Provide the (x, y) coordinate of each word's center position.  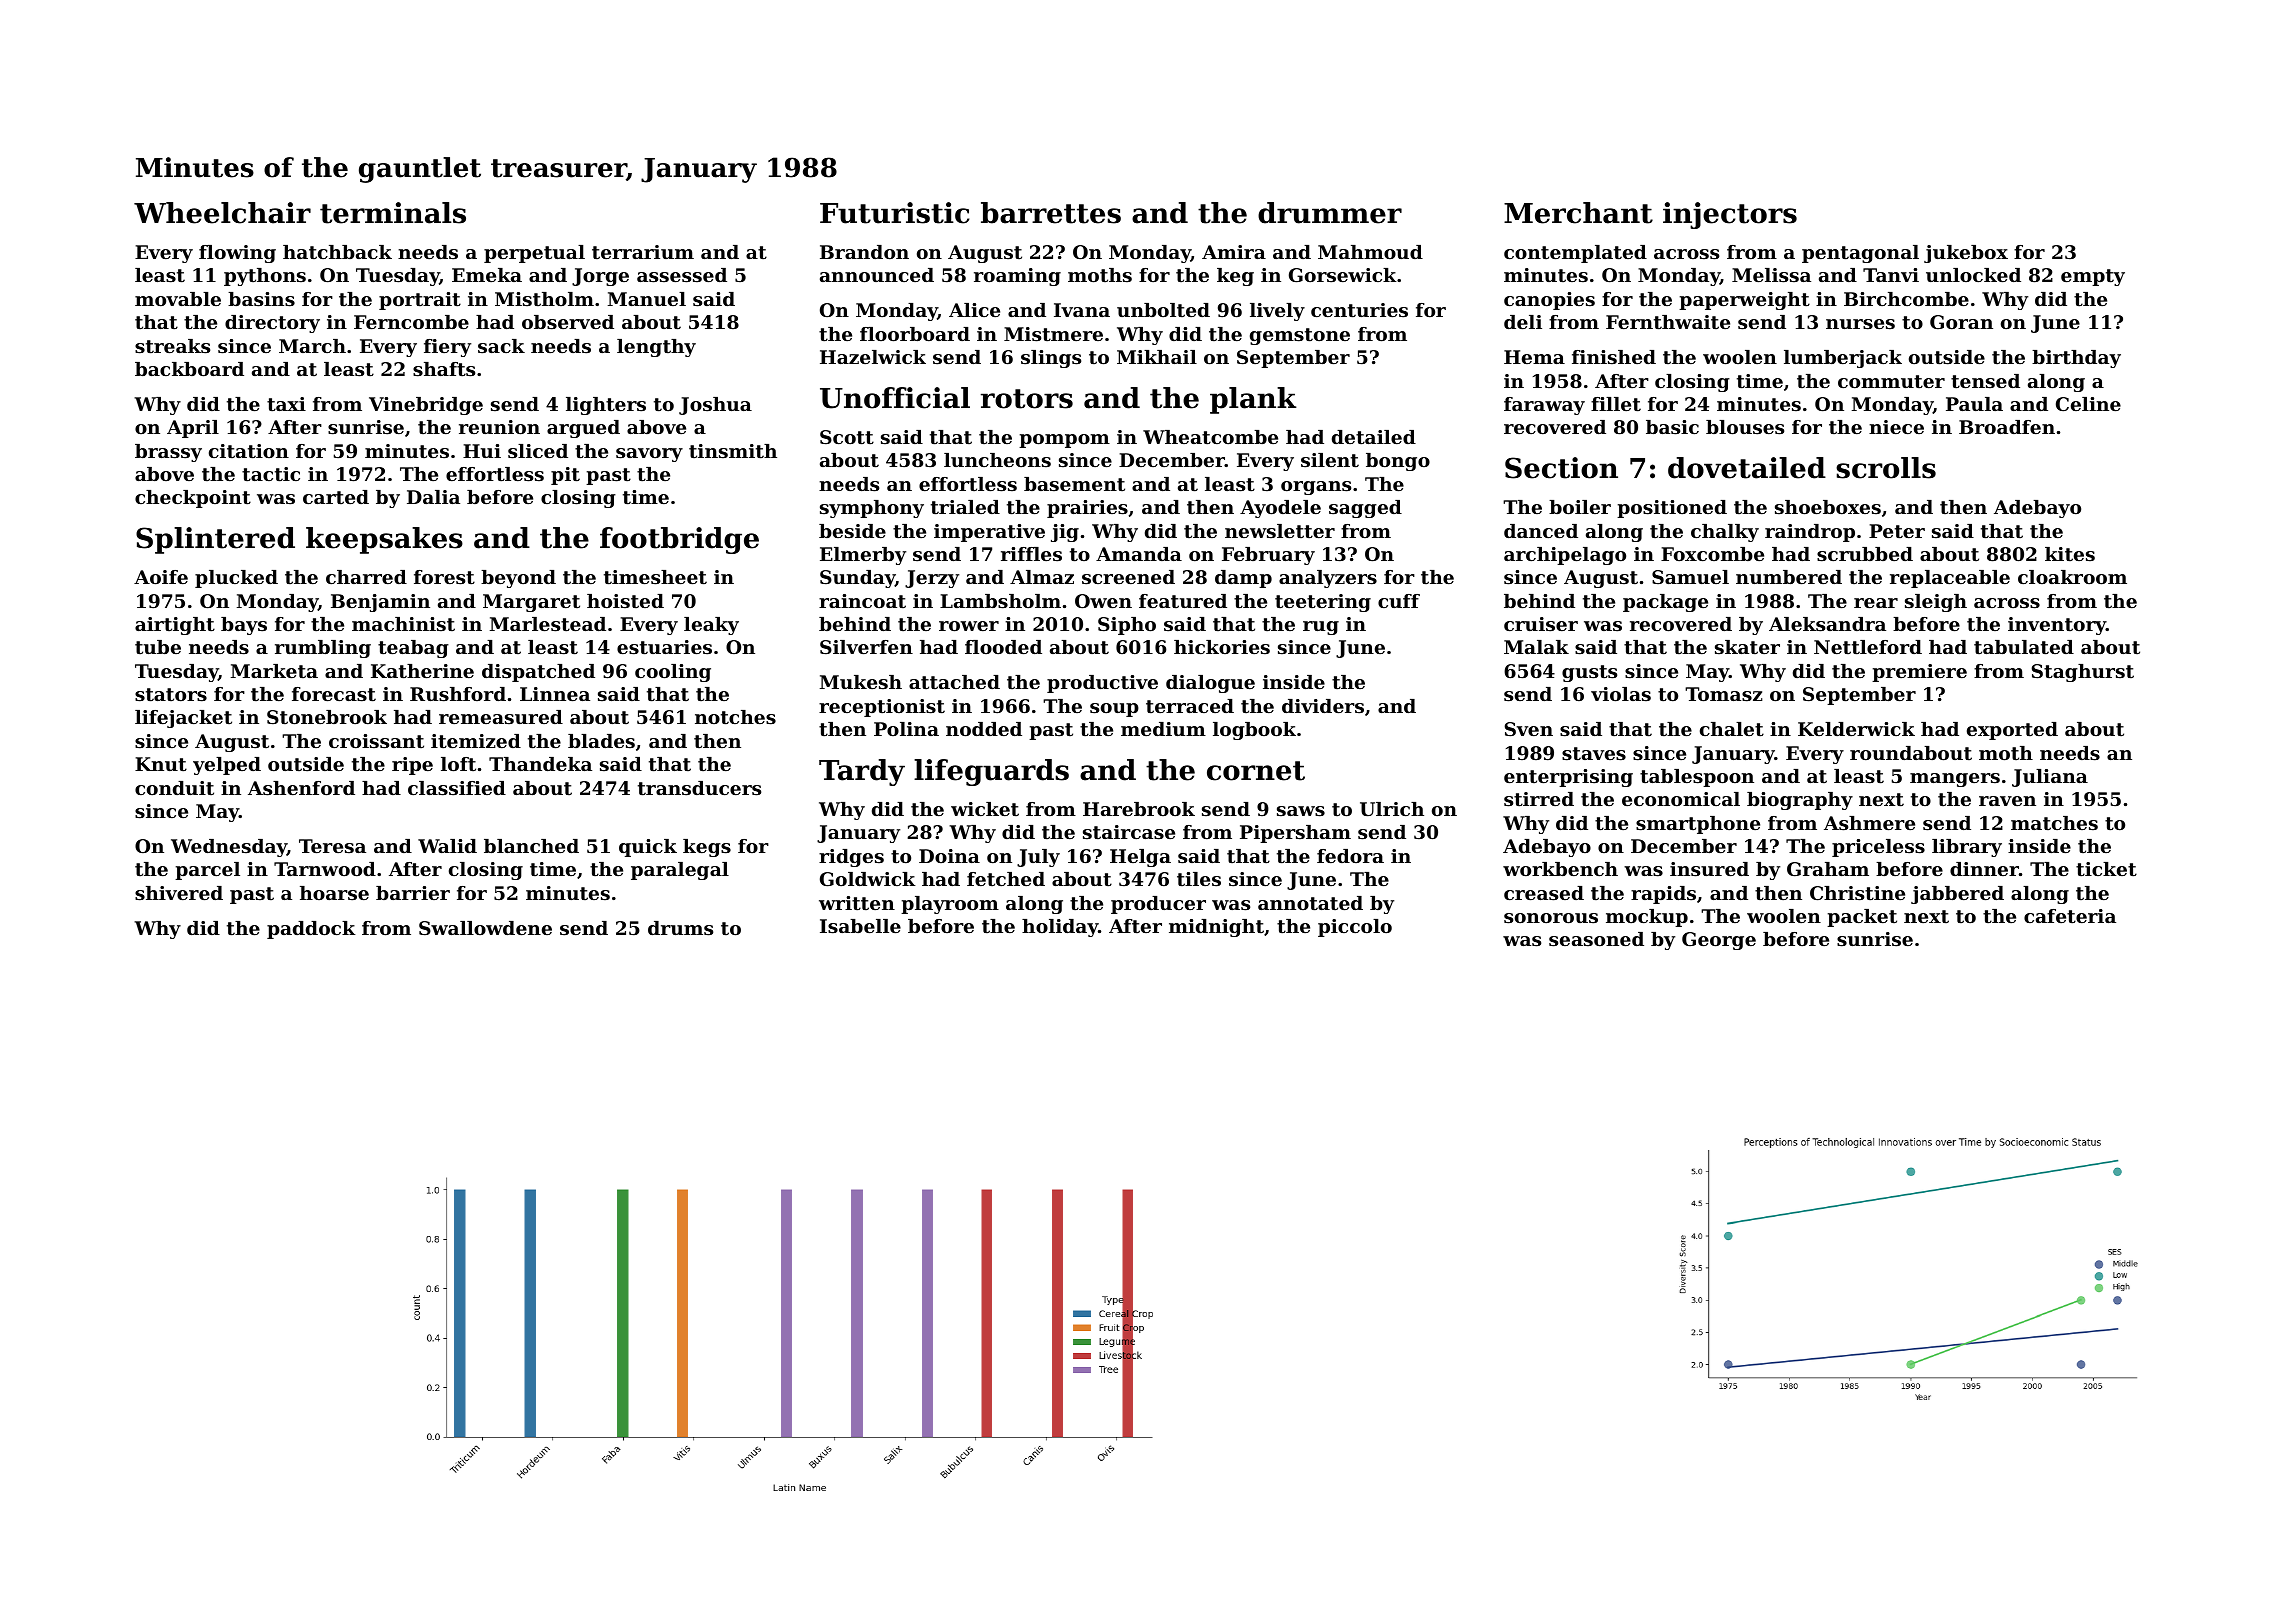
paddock (311, 930)
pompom (1064, 441)
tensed (1985, 381)
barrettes (1051, 213)
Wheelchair (222, 213)
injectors (1730, 215)
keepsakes (384, 540)
